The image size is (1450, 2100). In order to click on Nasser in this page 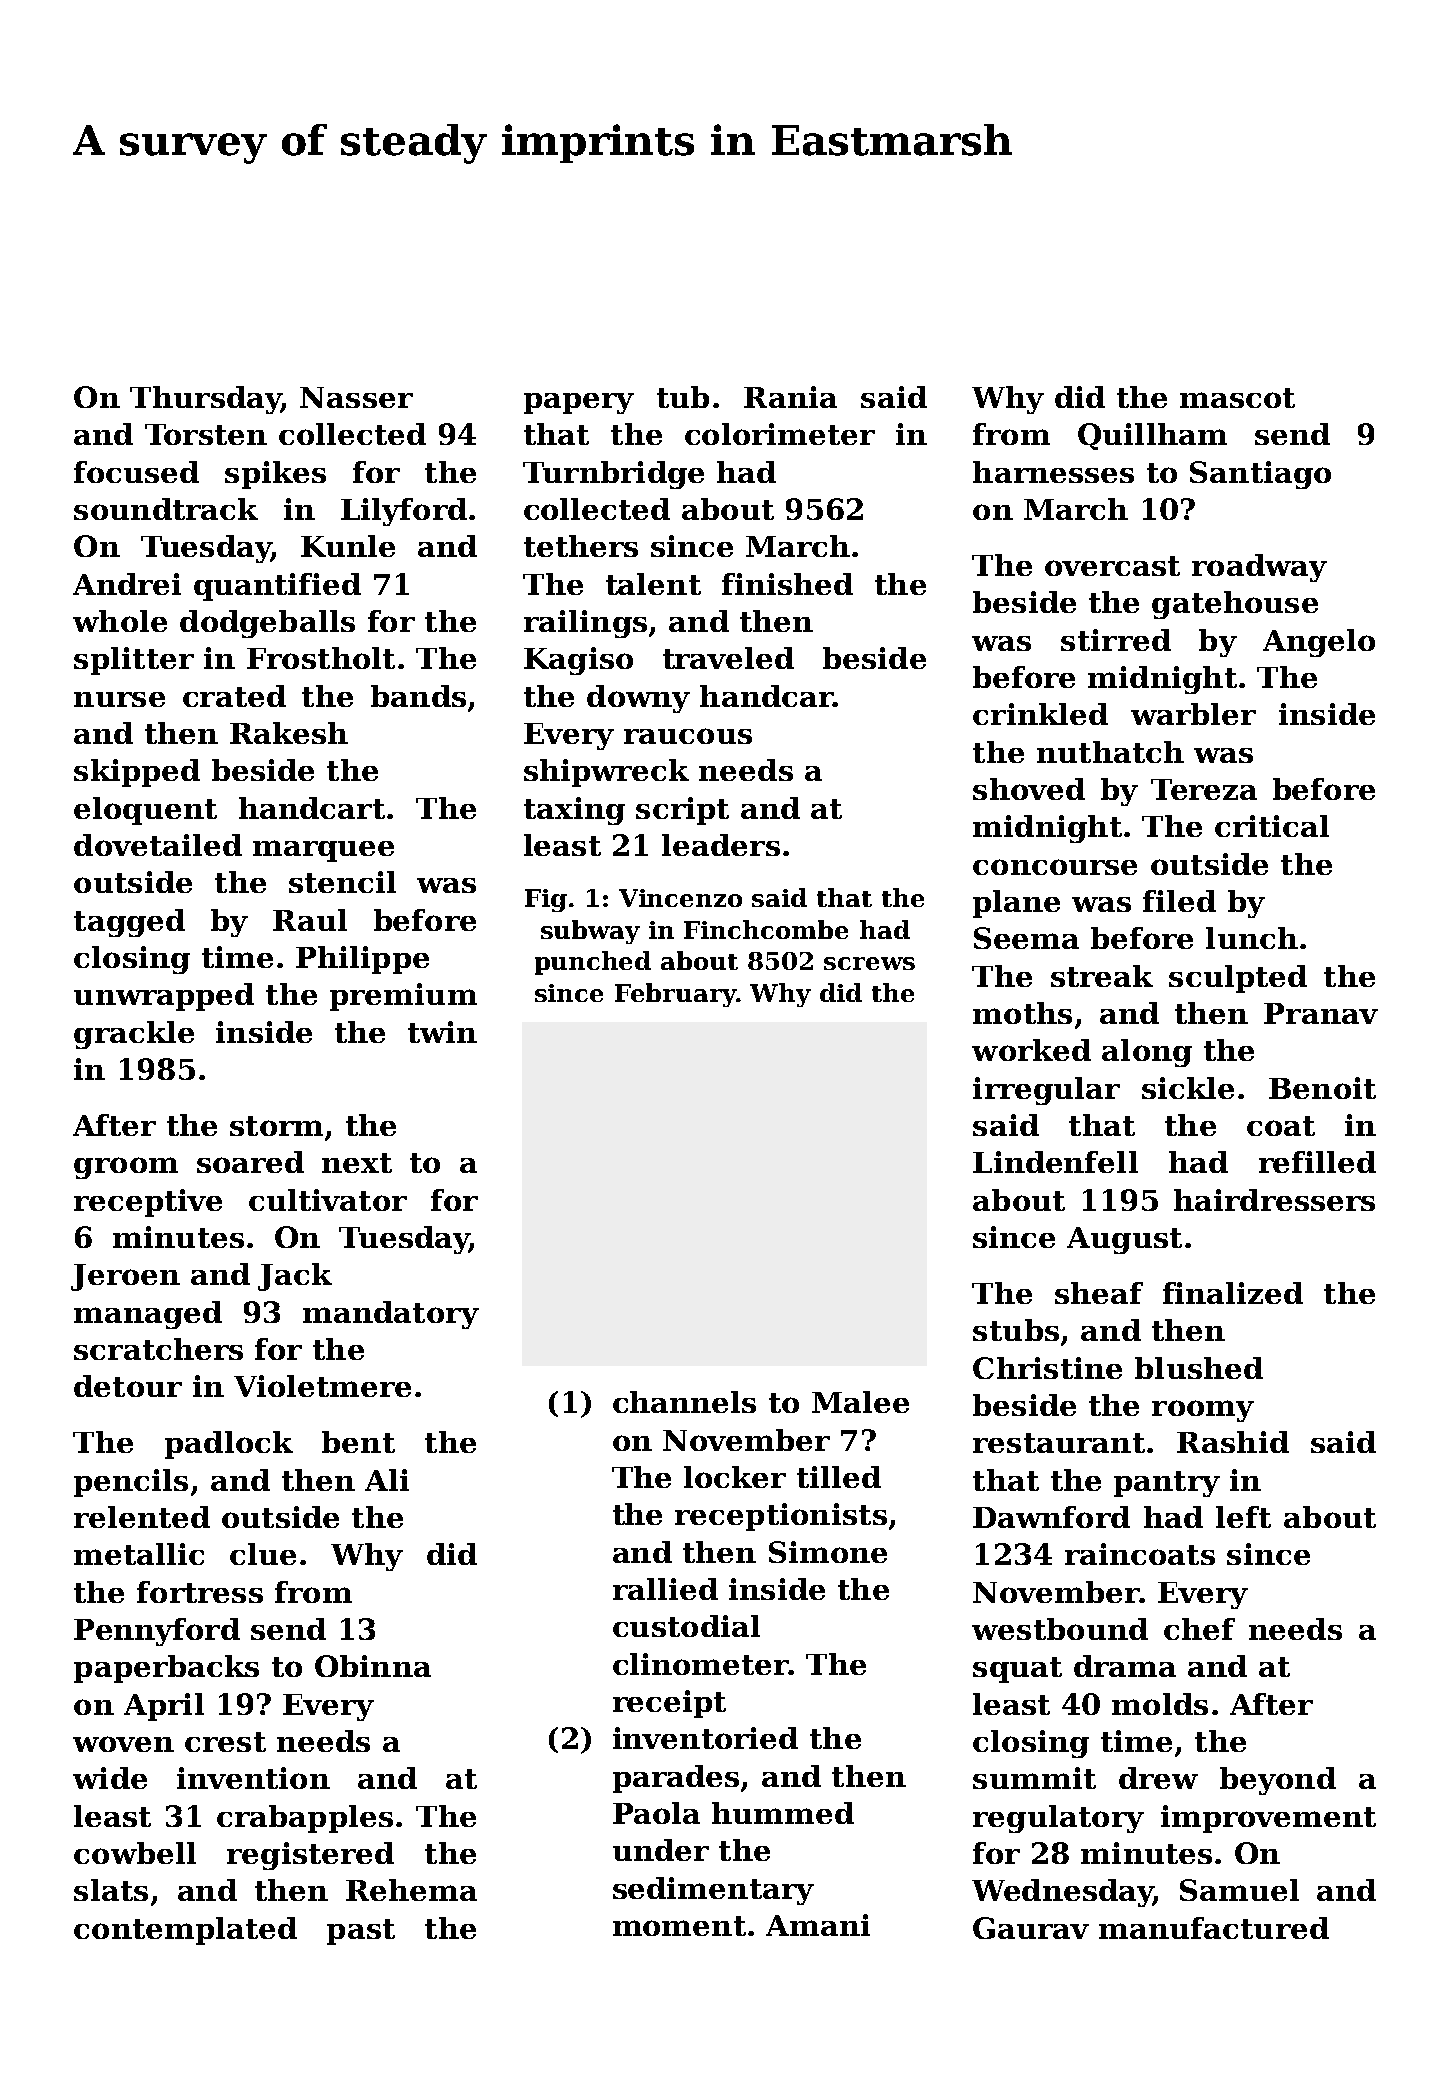, I will do `click(356, 397)`.
